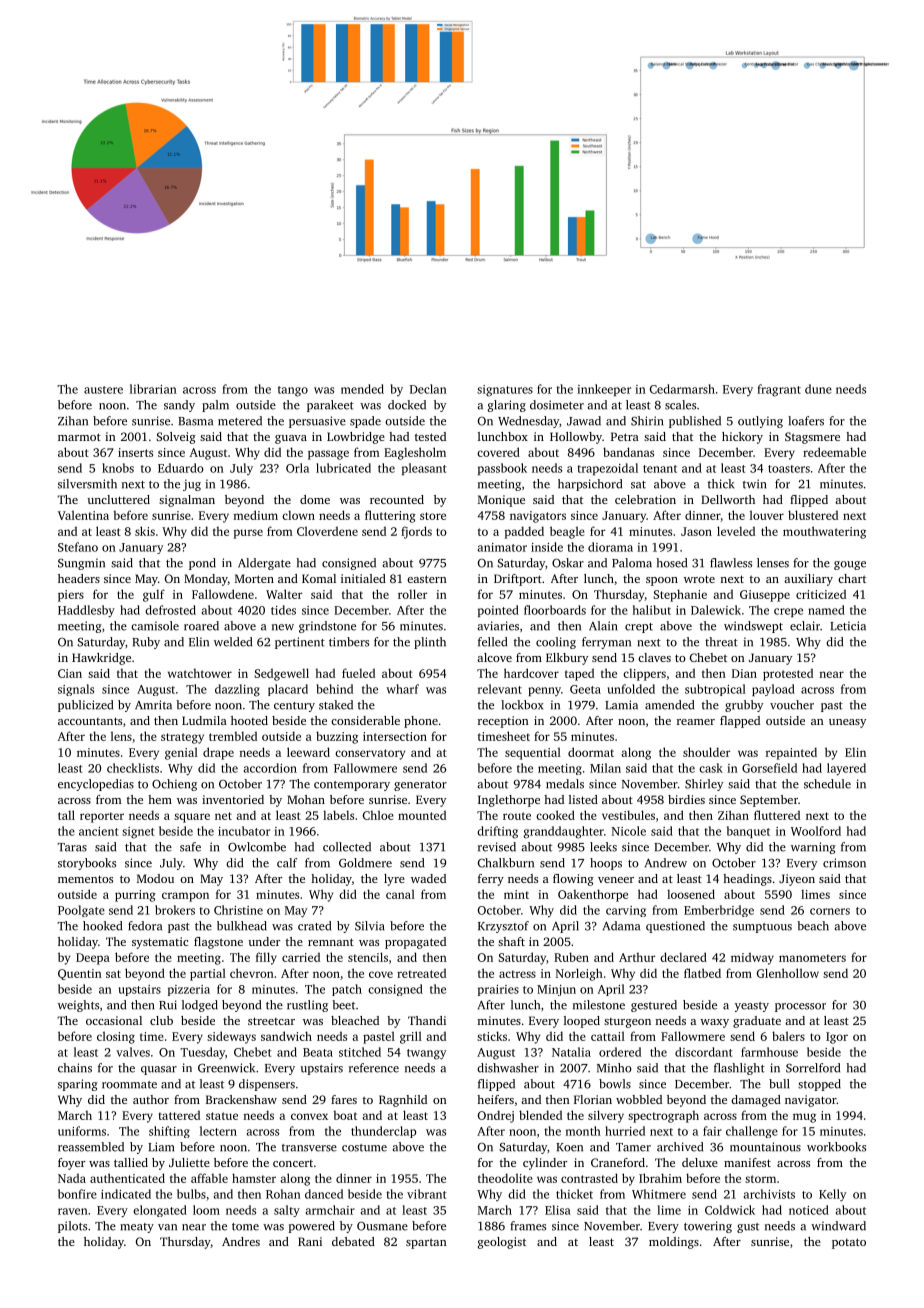  What do you see at coordinates (428, 389) in the screenshot?
I see `Declan` at bounding box center [428, 389].
